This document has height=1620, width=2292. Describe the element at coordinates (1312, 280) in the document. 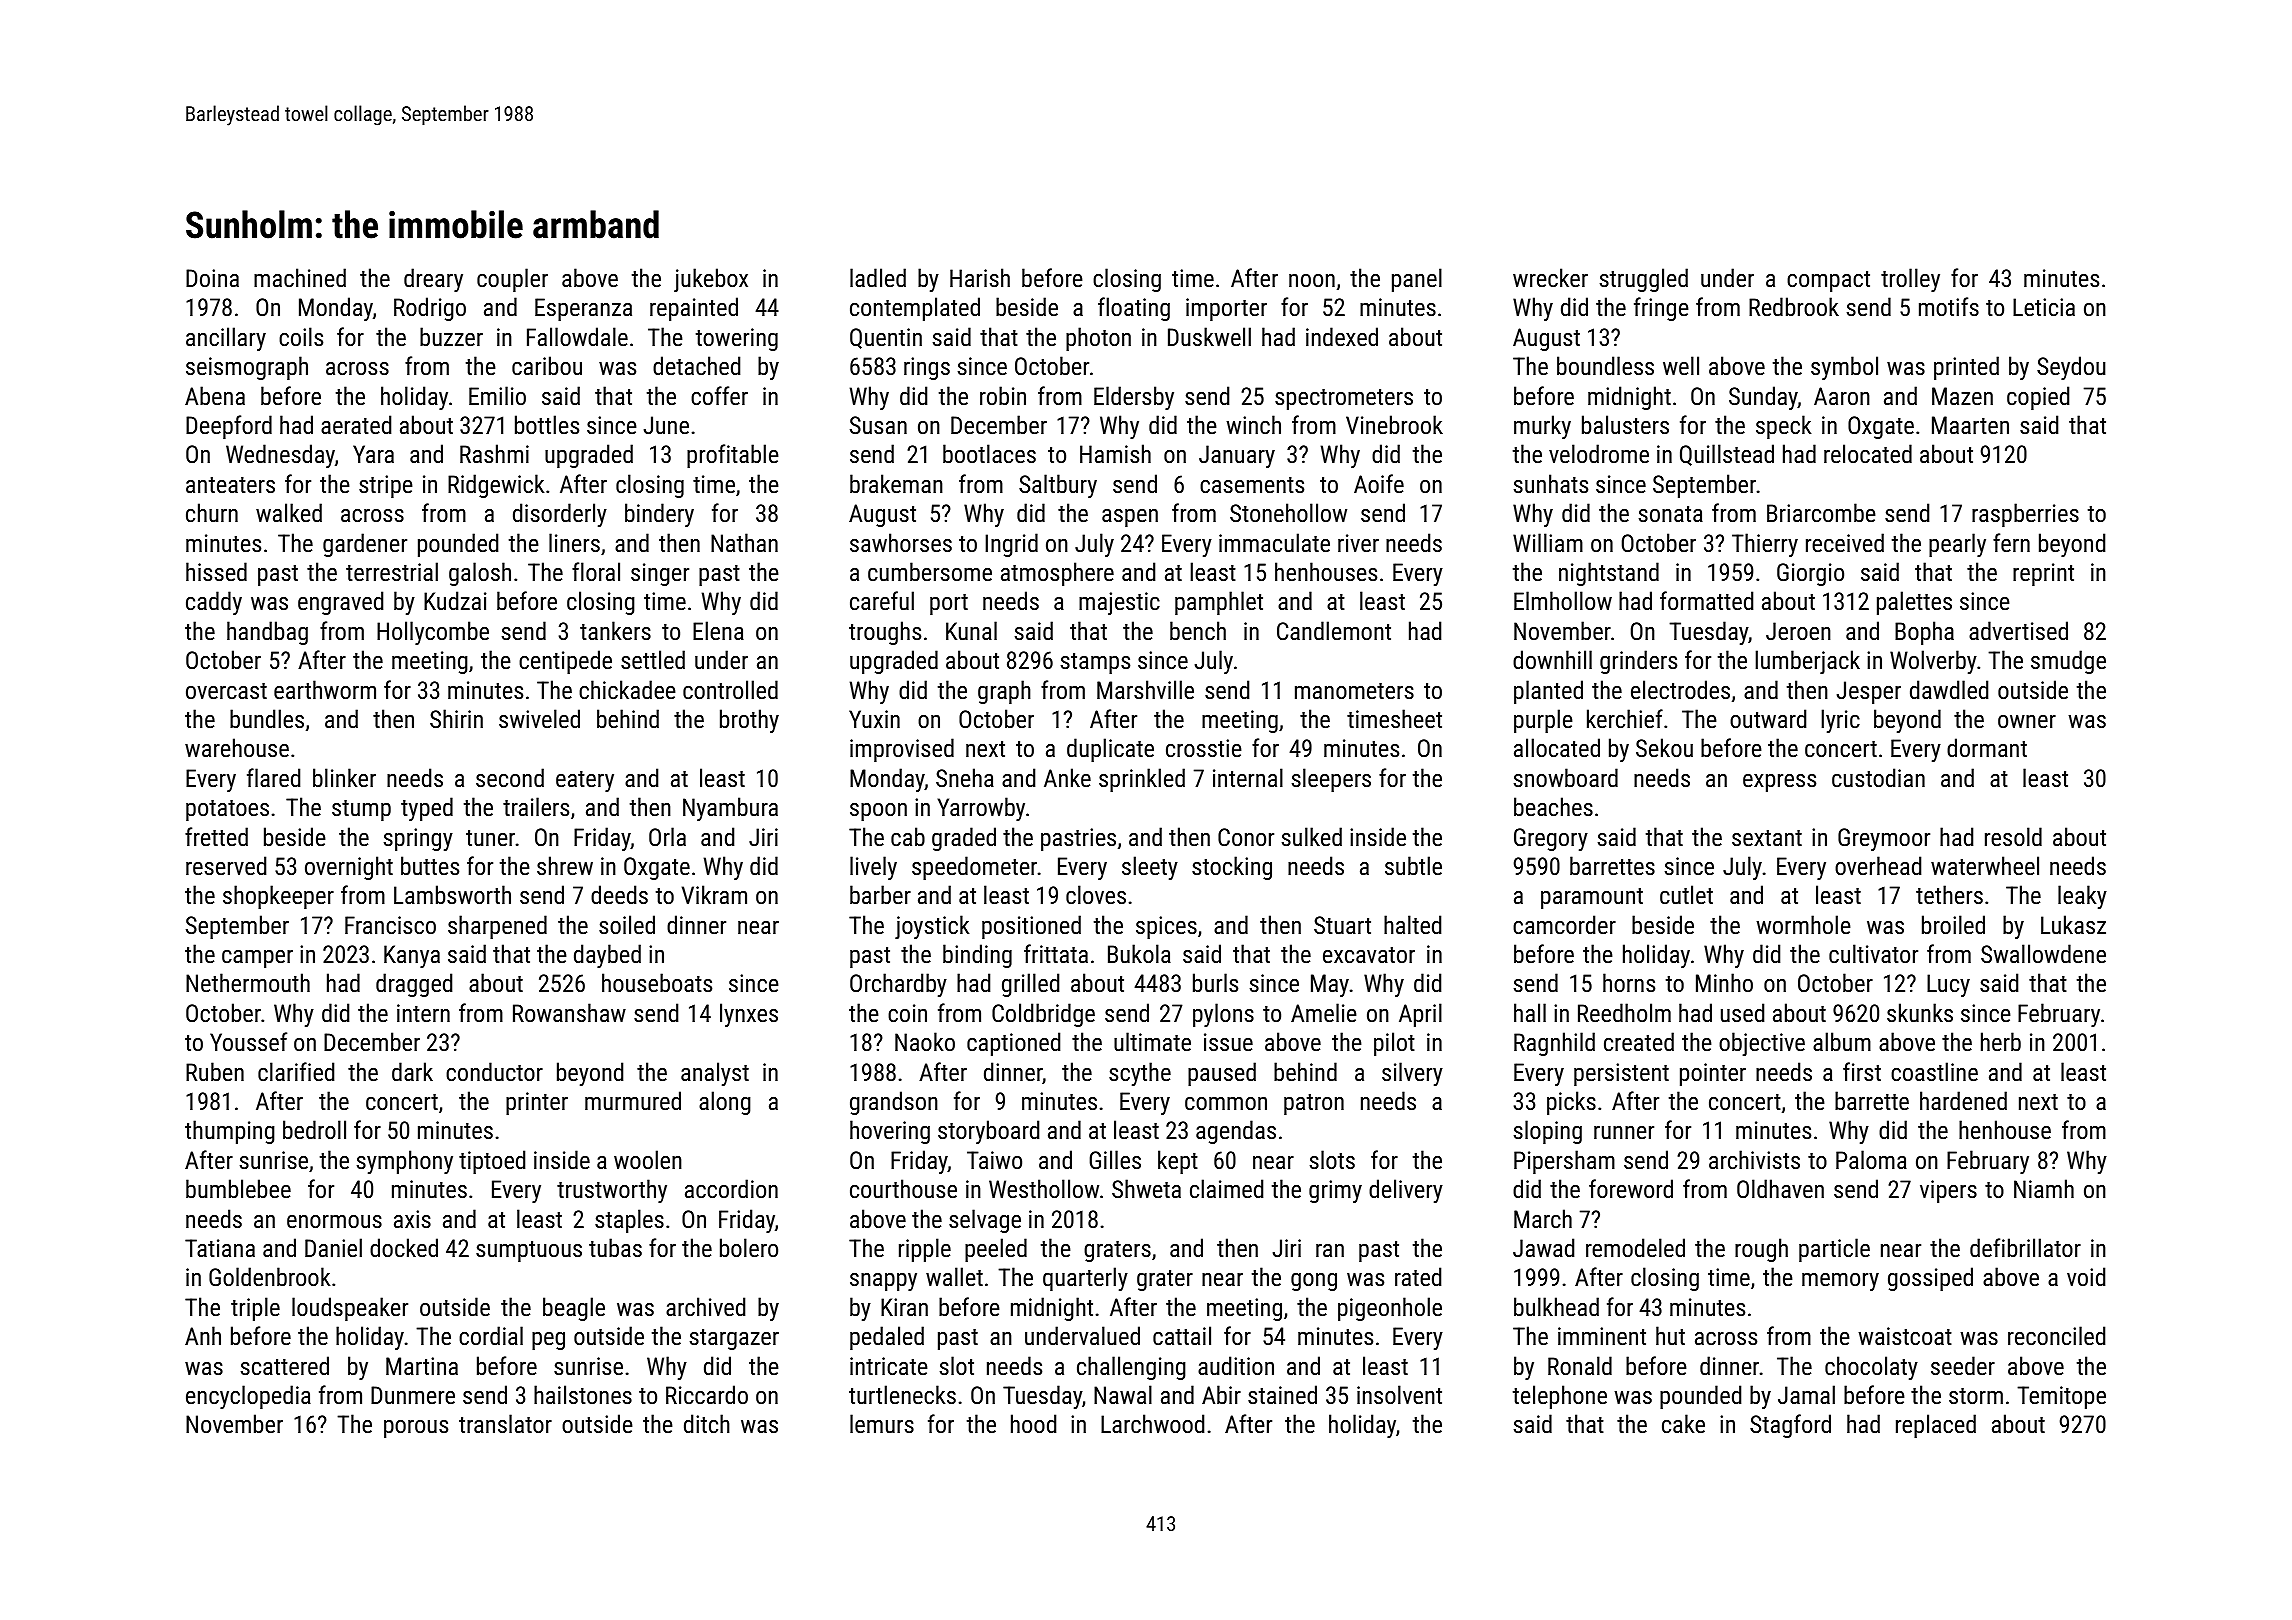

I see `noon` at that location.
